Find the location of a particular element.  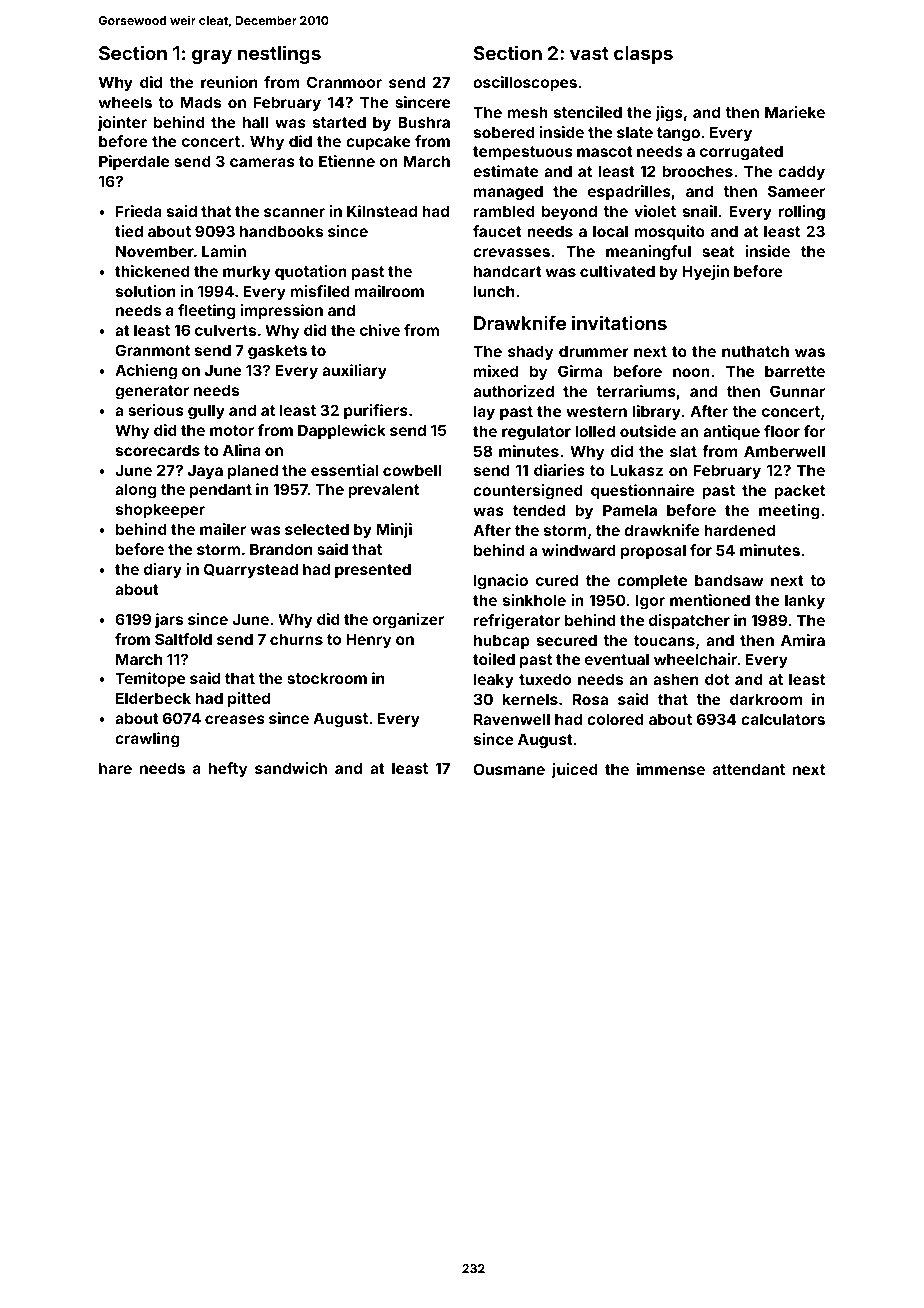

crevasses is located at coordinates (511, 252).
